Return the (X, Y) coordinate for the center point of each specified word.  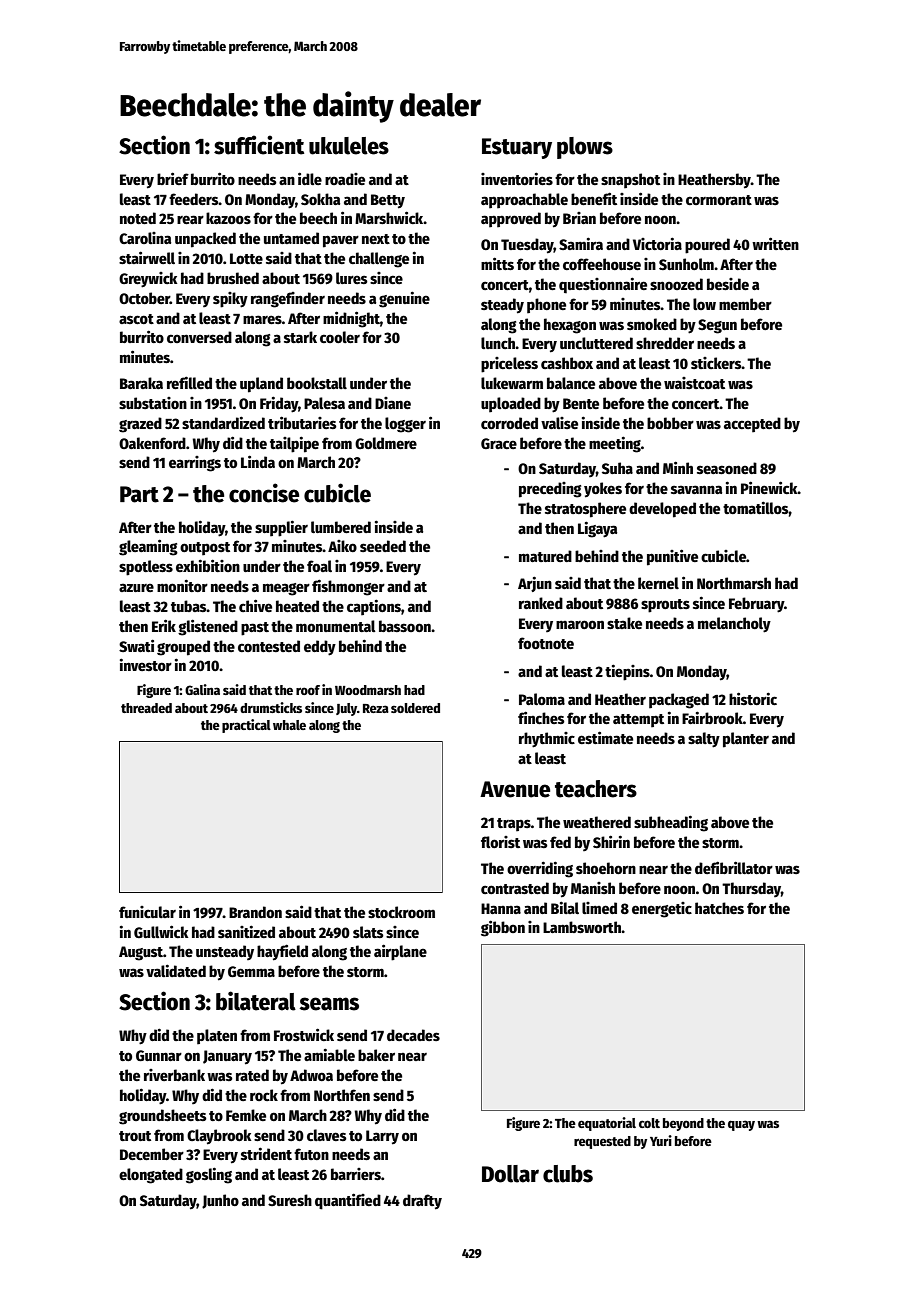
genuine (404, 299)
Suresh (290, 1200)
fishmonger (348, 587)
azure (136, 587)
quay (741, 1125)
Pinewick (769, 487)
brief (173, 178)
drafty (422, 1202)
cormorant (719, 200)
